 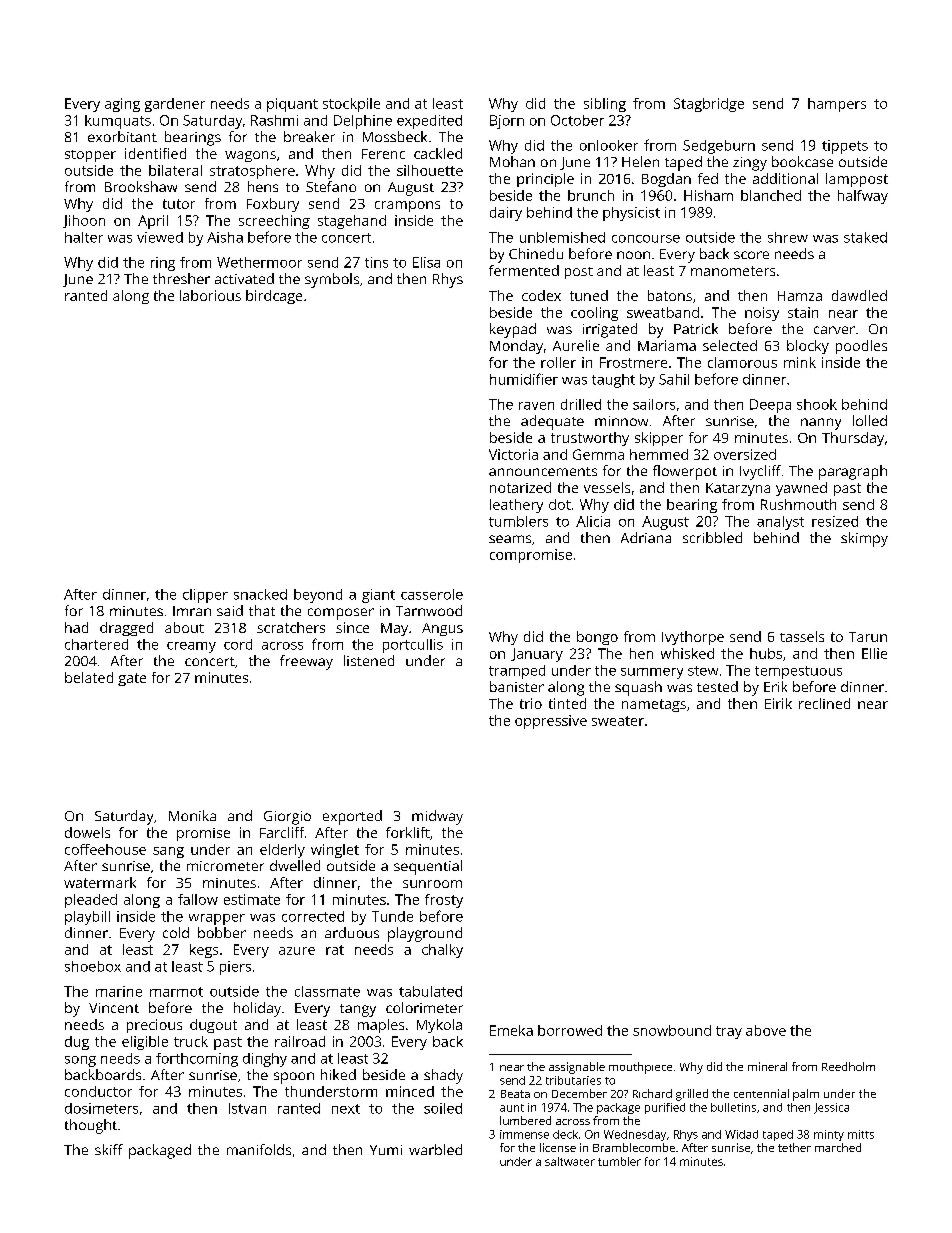 What do you see at coordinates (439, 1026) in the document?
I see `Mykola` at bounding box center [439, 1026].
